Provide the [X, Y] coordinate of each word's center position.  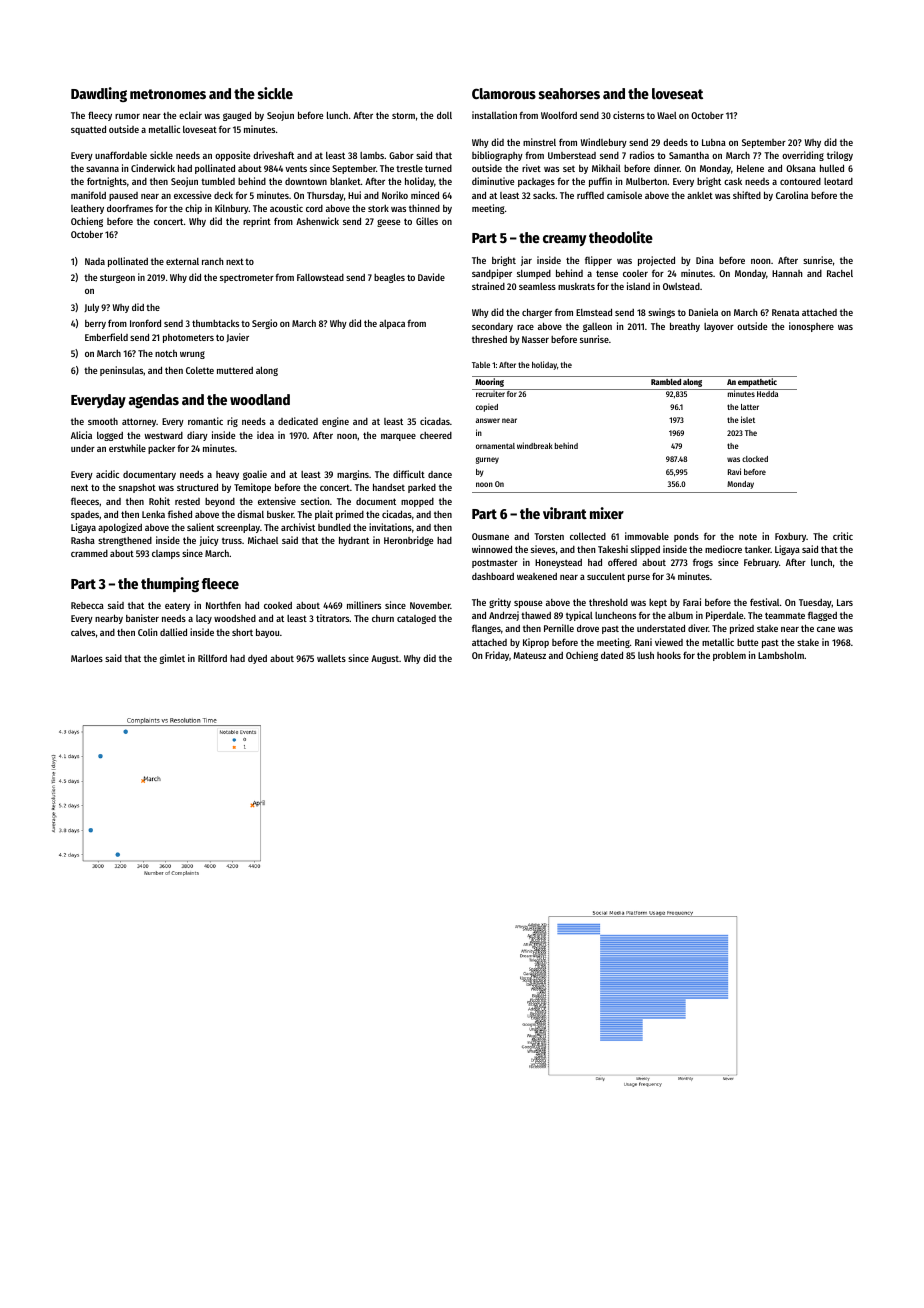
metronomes [168, 94]
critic [843, 536]
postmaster [495, 563]
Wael [667, 115]
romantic [205, 421]
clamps [166, 554]
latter [750, 407]
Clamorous [504, 93]
